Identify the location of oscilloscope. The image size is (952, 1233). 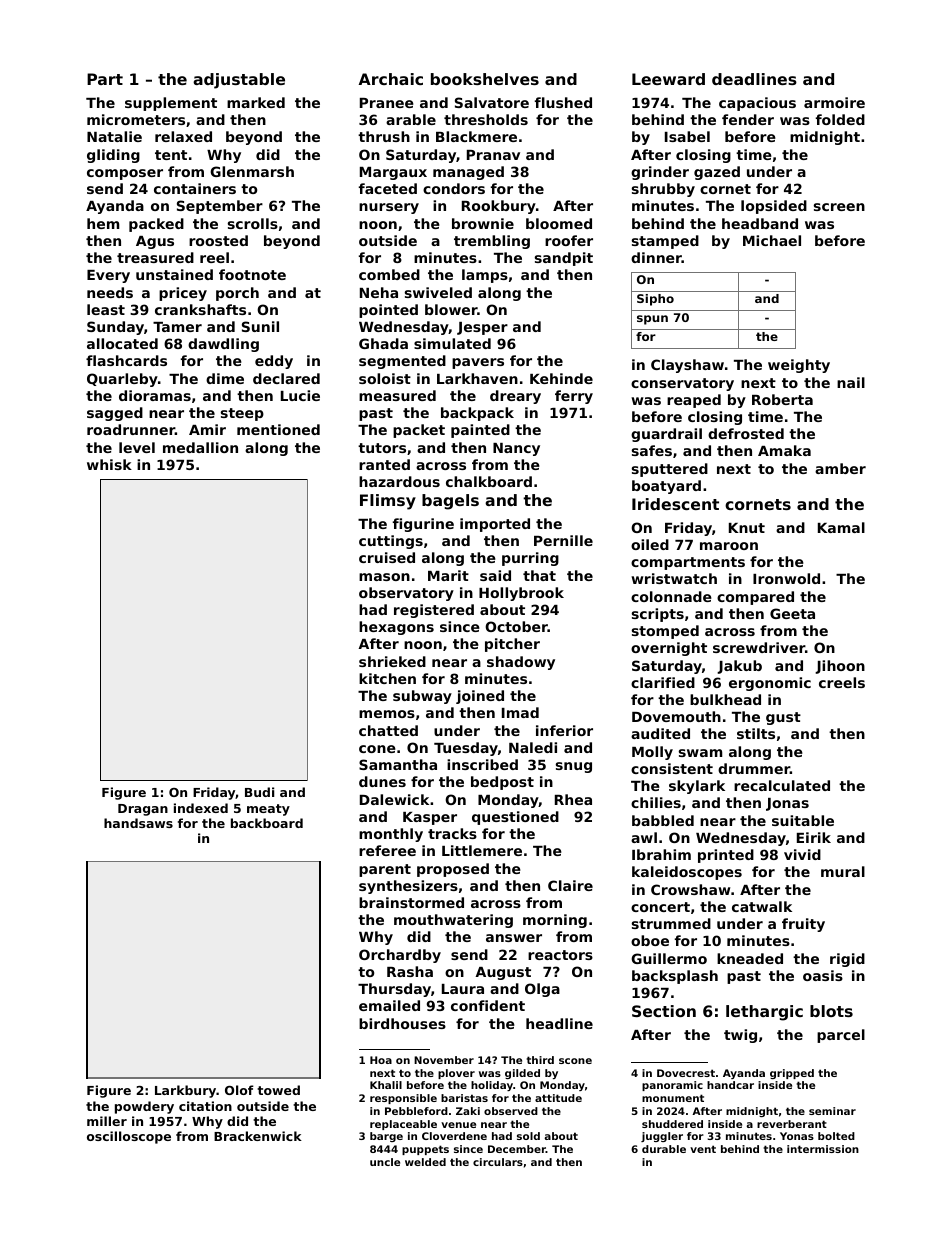
(129, 1137).
